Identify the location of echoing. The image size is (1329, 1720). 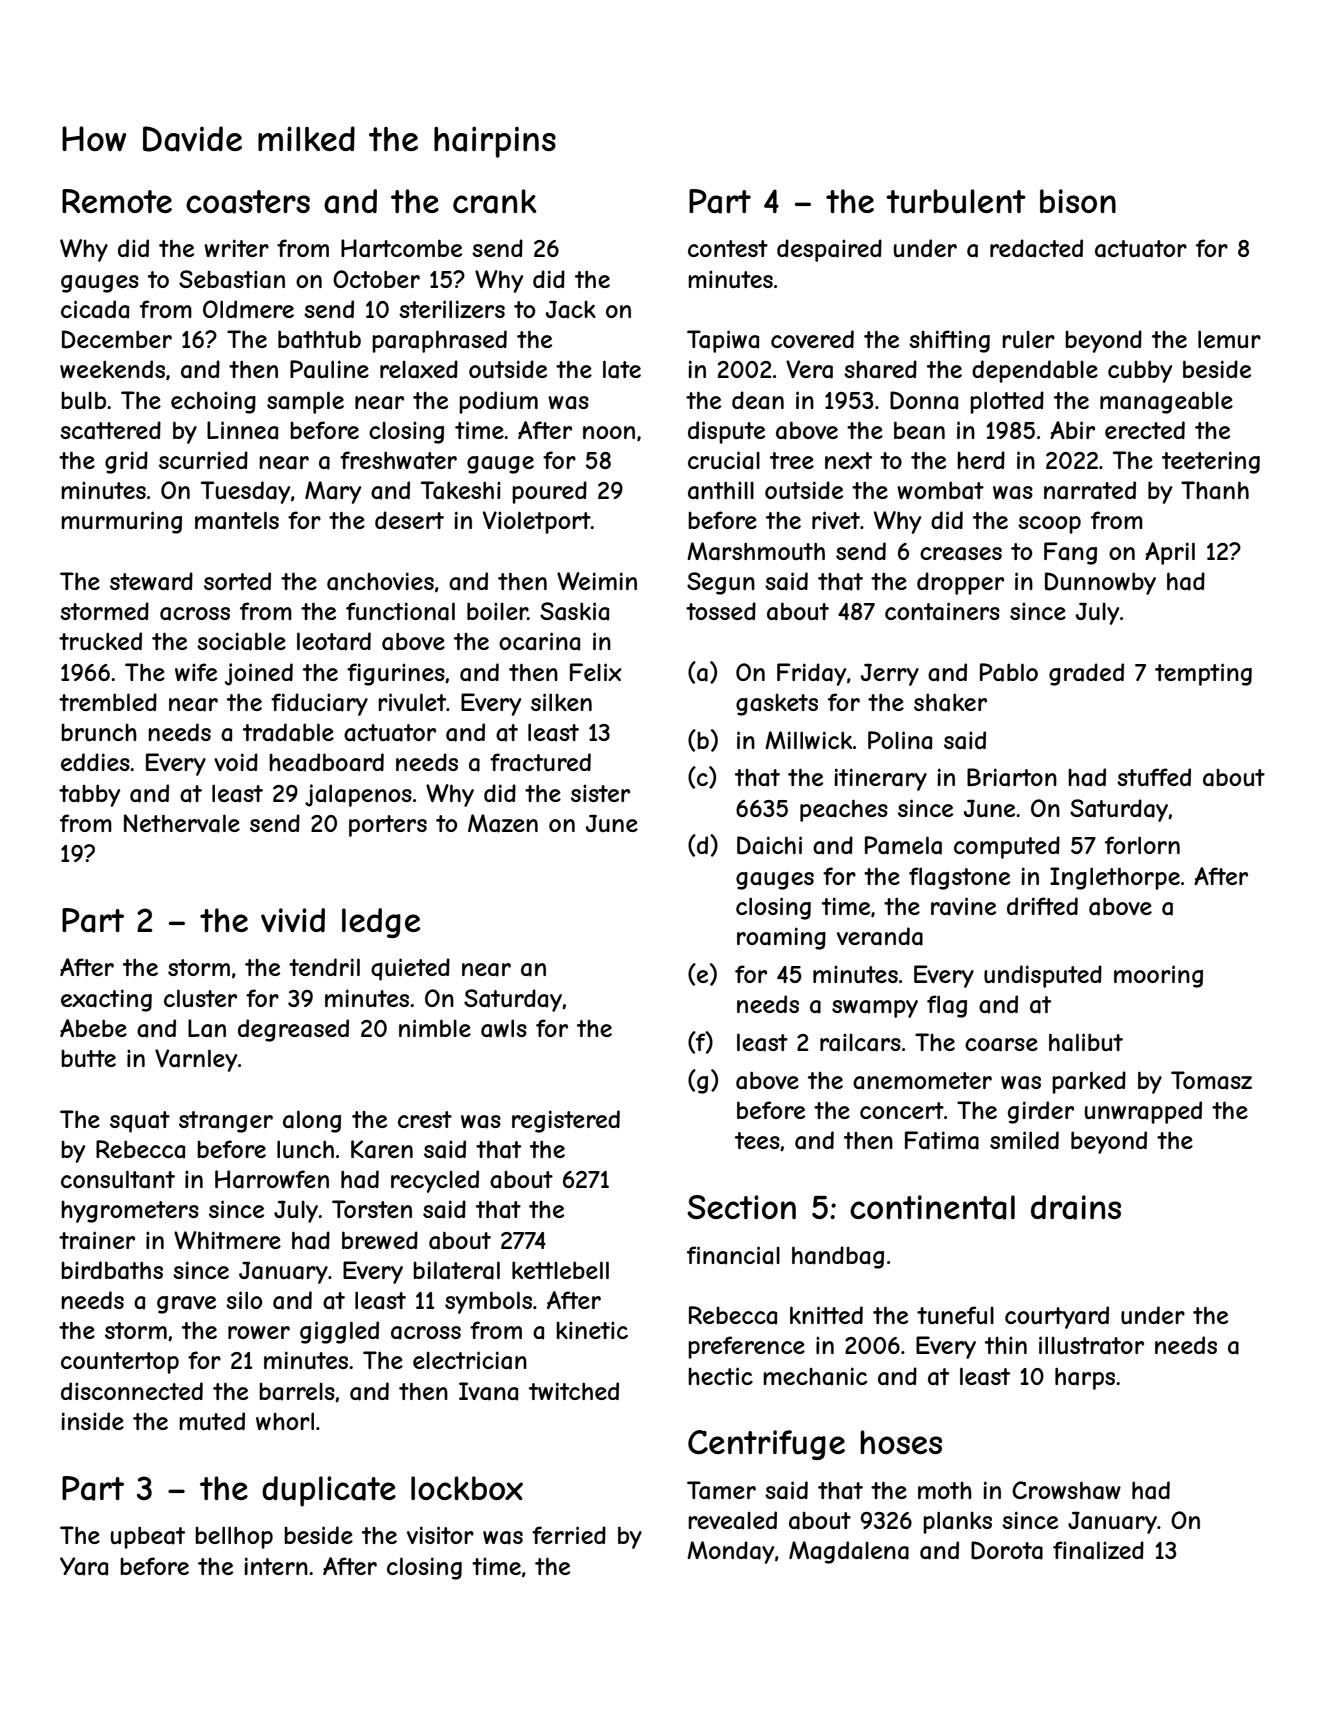
(213, 402).
